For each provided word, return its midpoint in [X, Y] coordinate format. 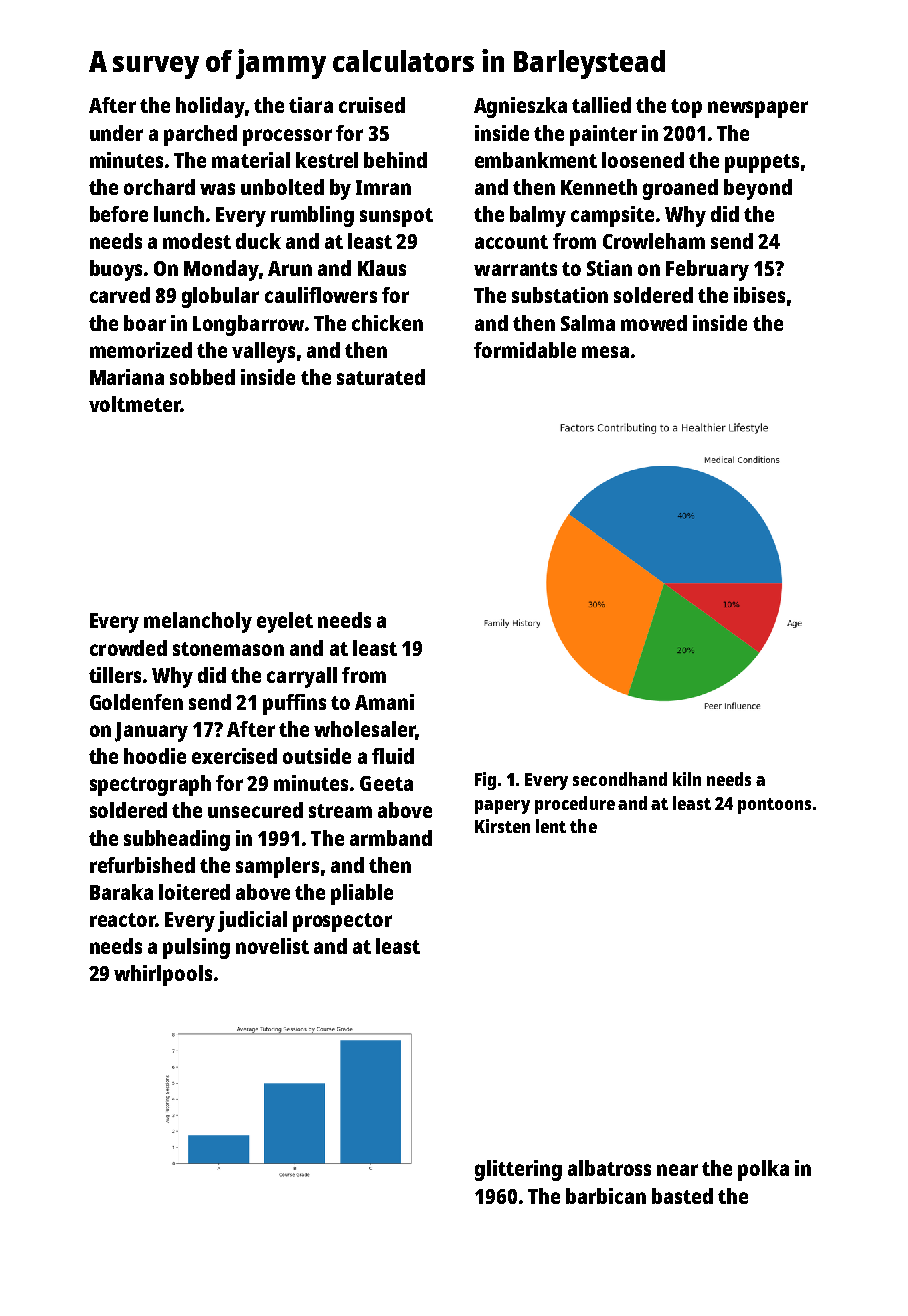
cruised [372, 105]
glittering [518, 1170]
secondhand [620, 779]
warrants [515, 269]
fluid [393, 756]
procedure [575, 805]
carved [120, 295]
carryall [302, 677]
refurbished [142, 865]
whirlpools [163, 975]
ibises [759, 295]
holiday [210, 107]
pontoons [774, 806]
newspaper [758, 109]
